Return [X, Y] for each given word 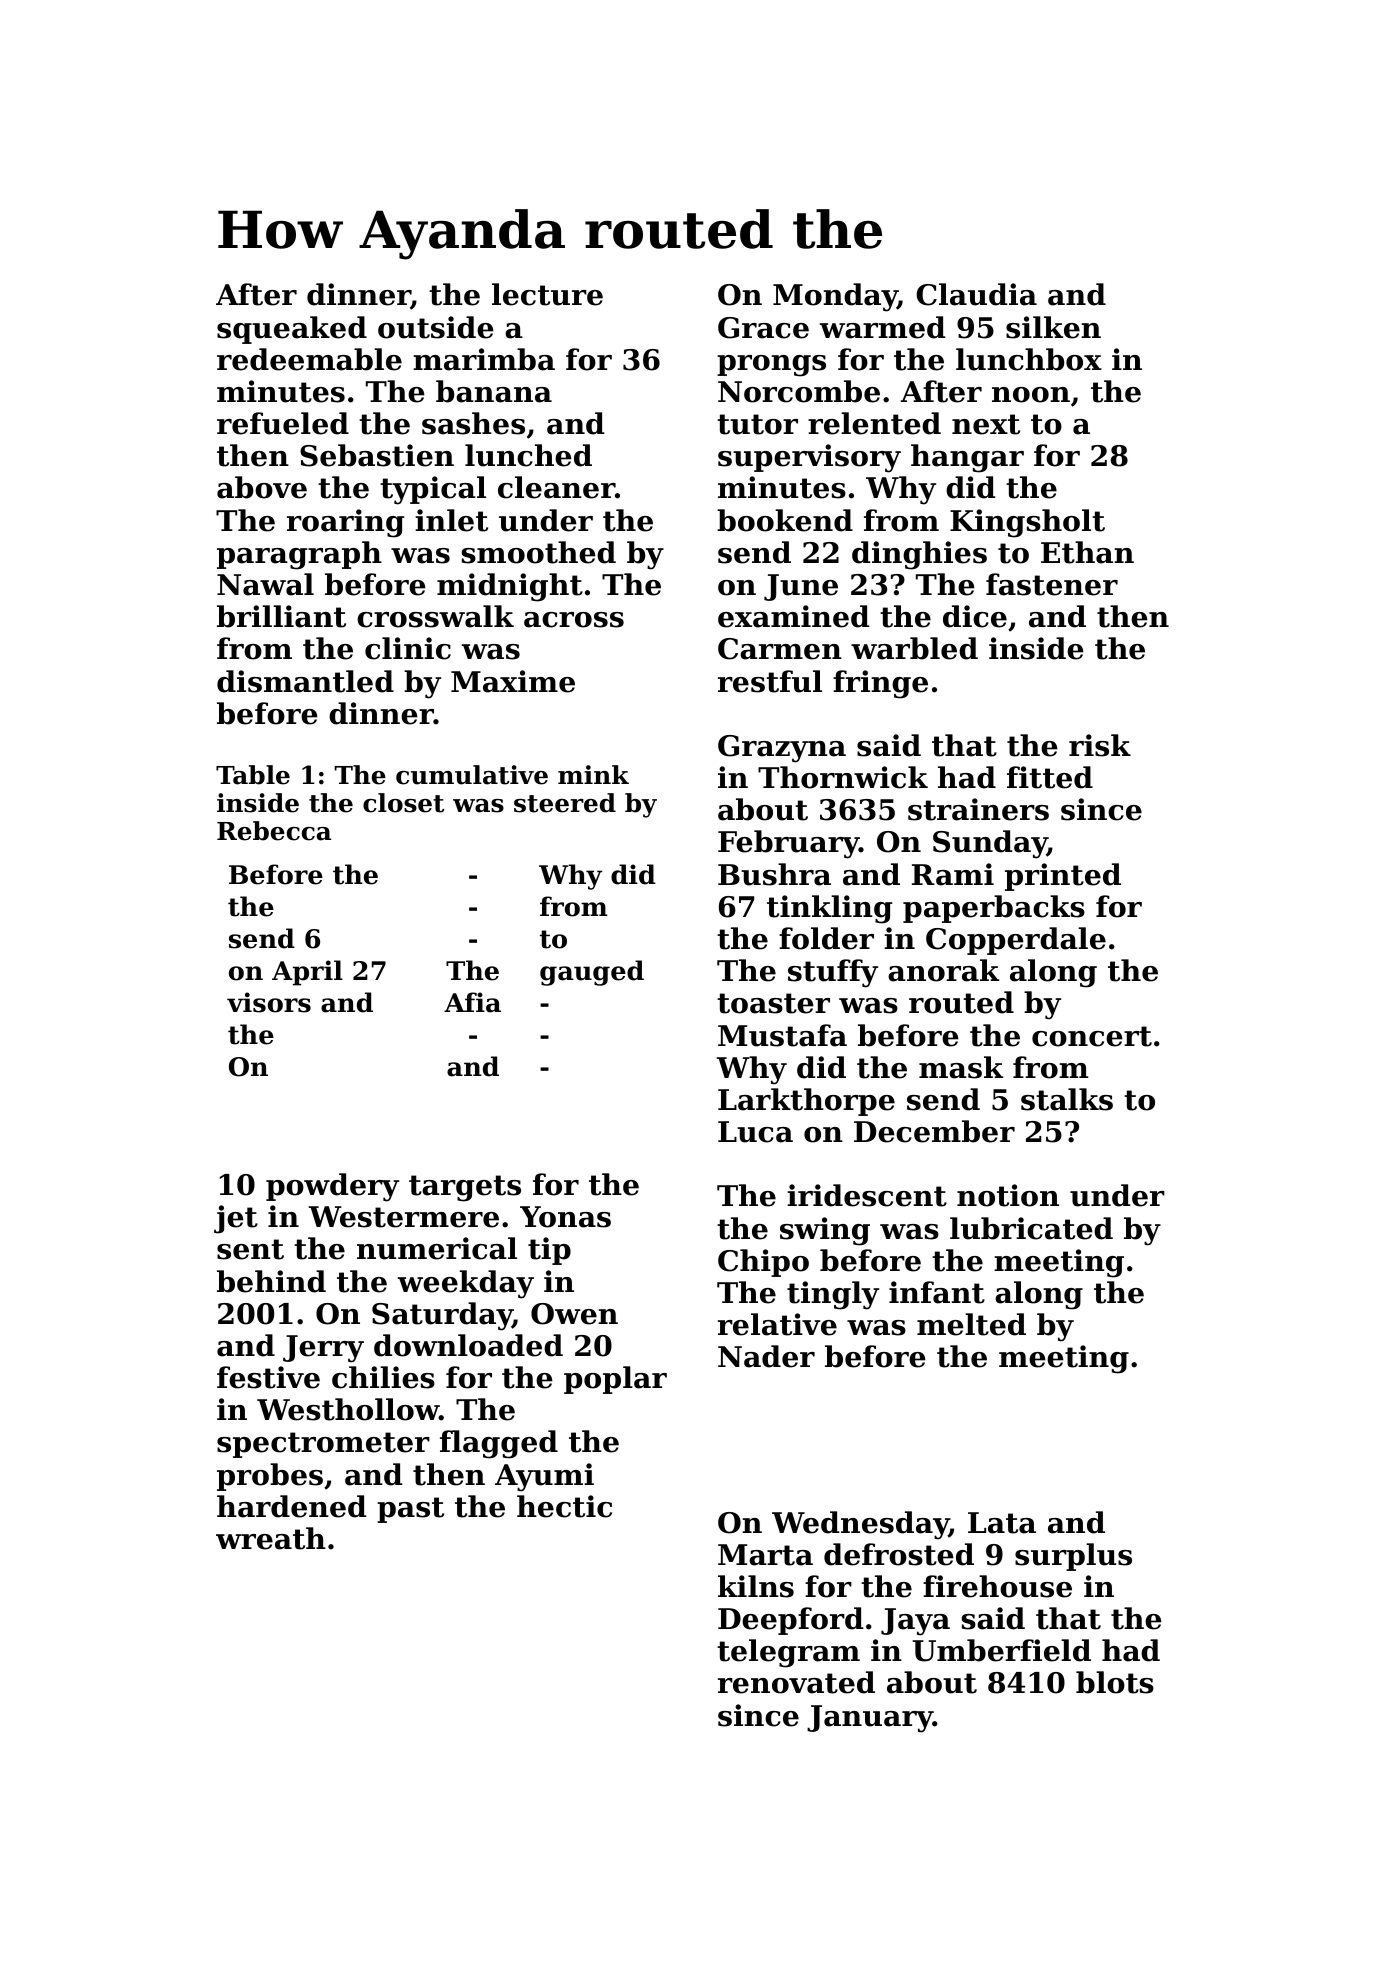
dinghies [919, 555]
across [574, 620]
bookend [785, 520]
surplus [1073, 1557]
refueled [283, 423]
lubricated [1031, 1228]
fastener [1052, 584]
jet [236, 1219]
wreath [271, 1538]
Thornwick [843, 777]
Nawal [265, 584]
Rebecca [274, 831]
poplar [615, 1380]
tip [549, 1251]
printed [1063, 877]
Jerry [323, 1349]
